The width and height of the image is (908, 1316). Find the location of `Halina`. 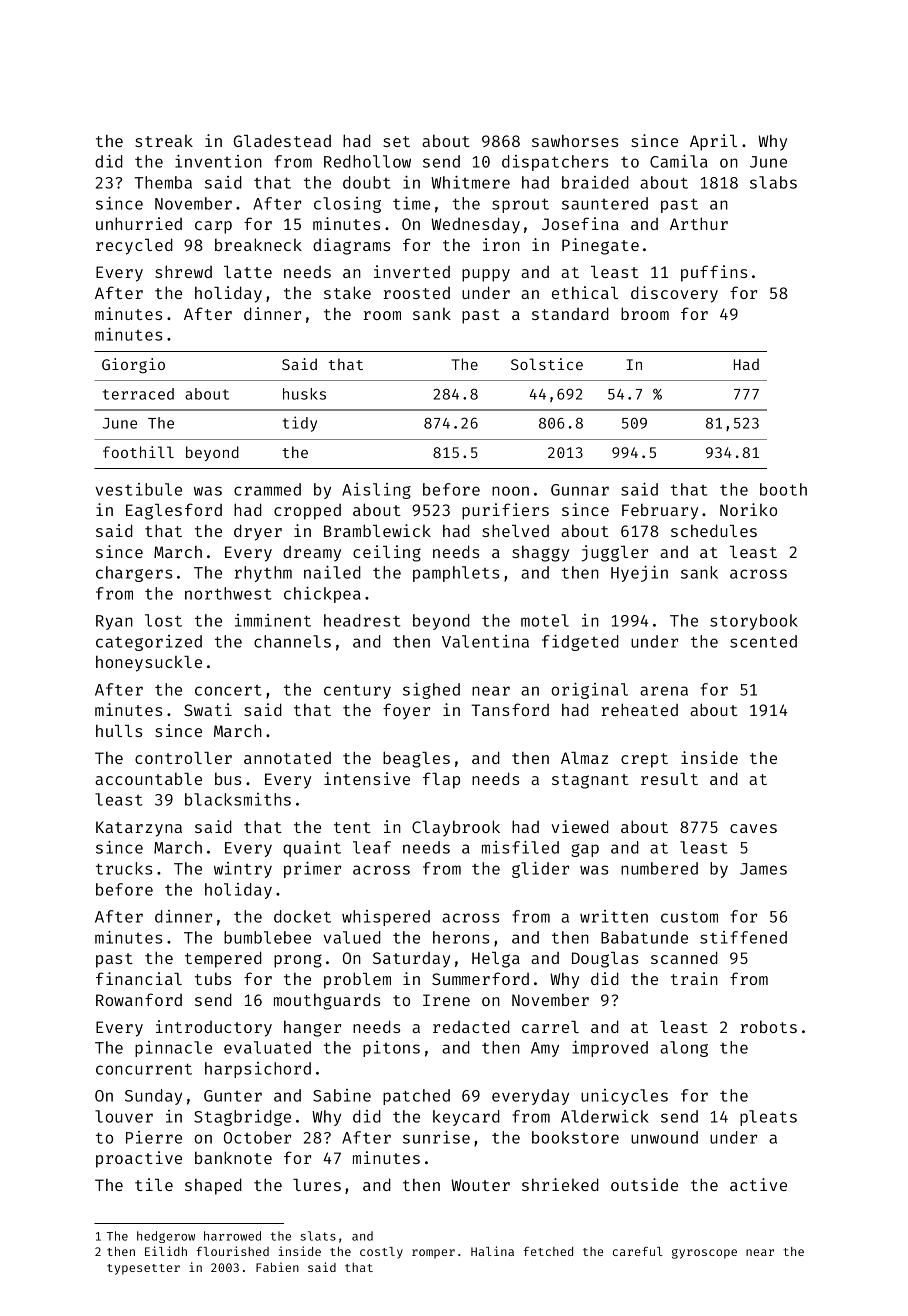

Halina is located at coordinates (492, 1251).
